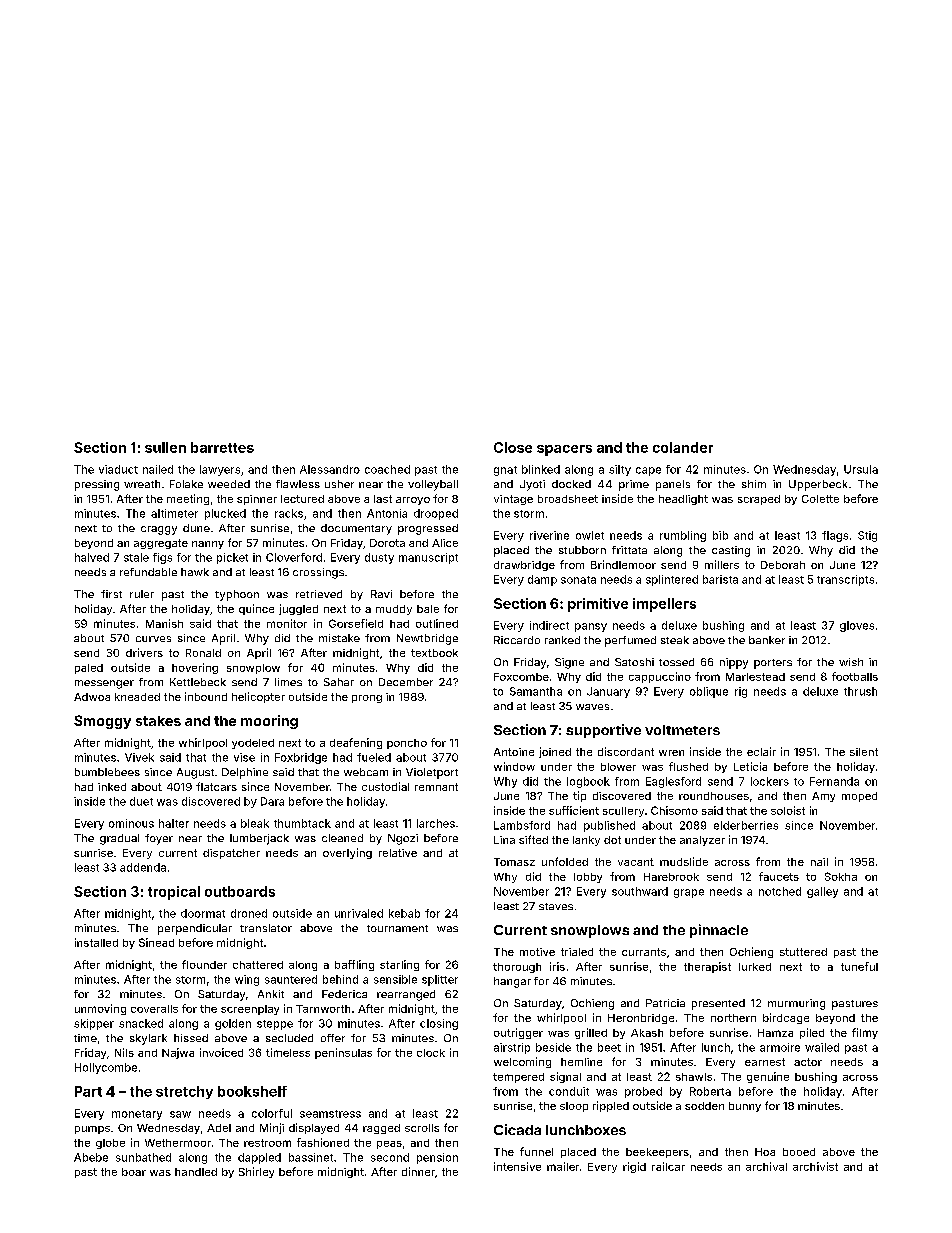 The image size is (952, 1233). What do you see at coordinates (861, 469) in the screenshot?
I see `Ursula` at bounding box center [861, 469].
